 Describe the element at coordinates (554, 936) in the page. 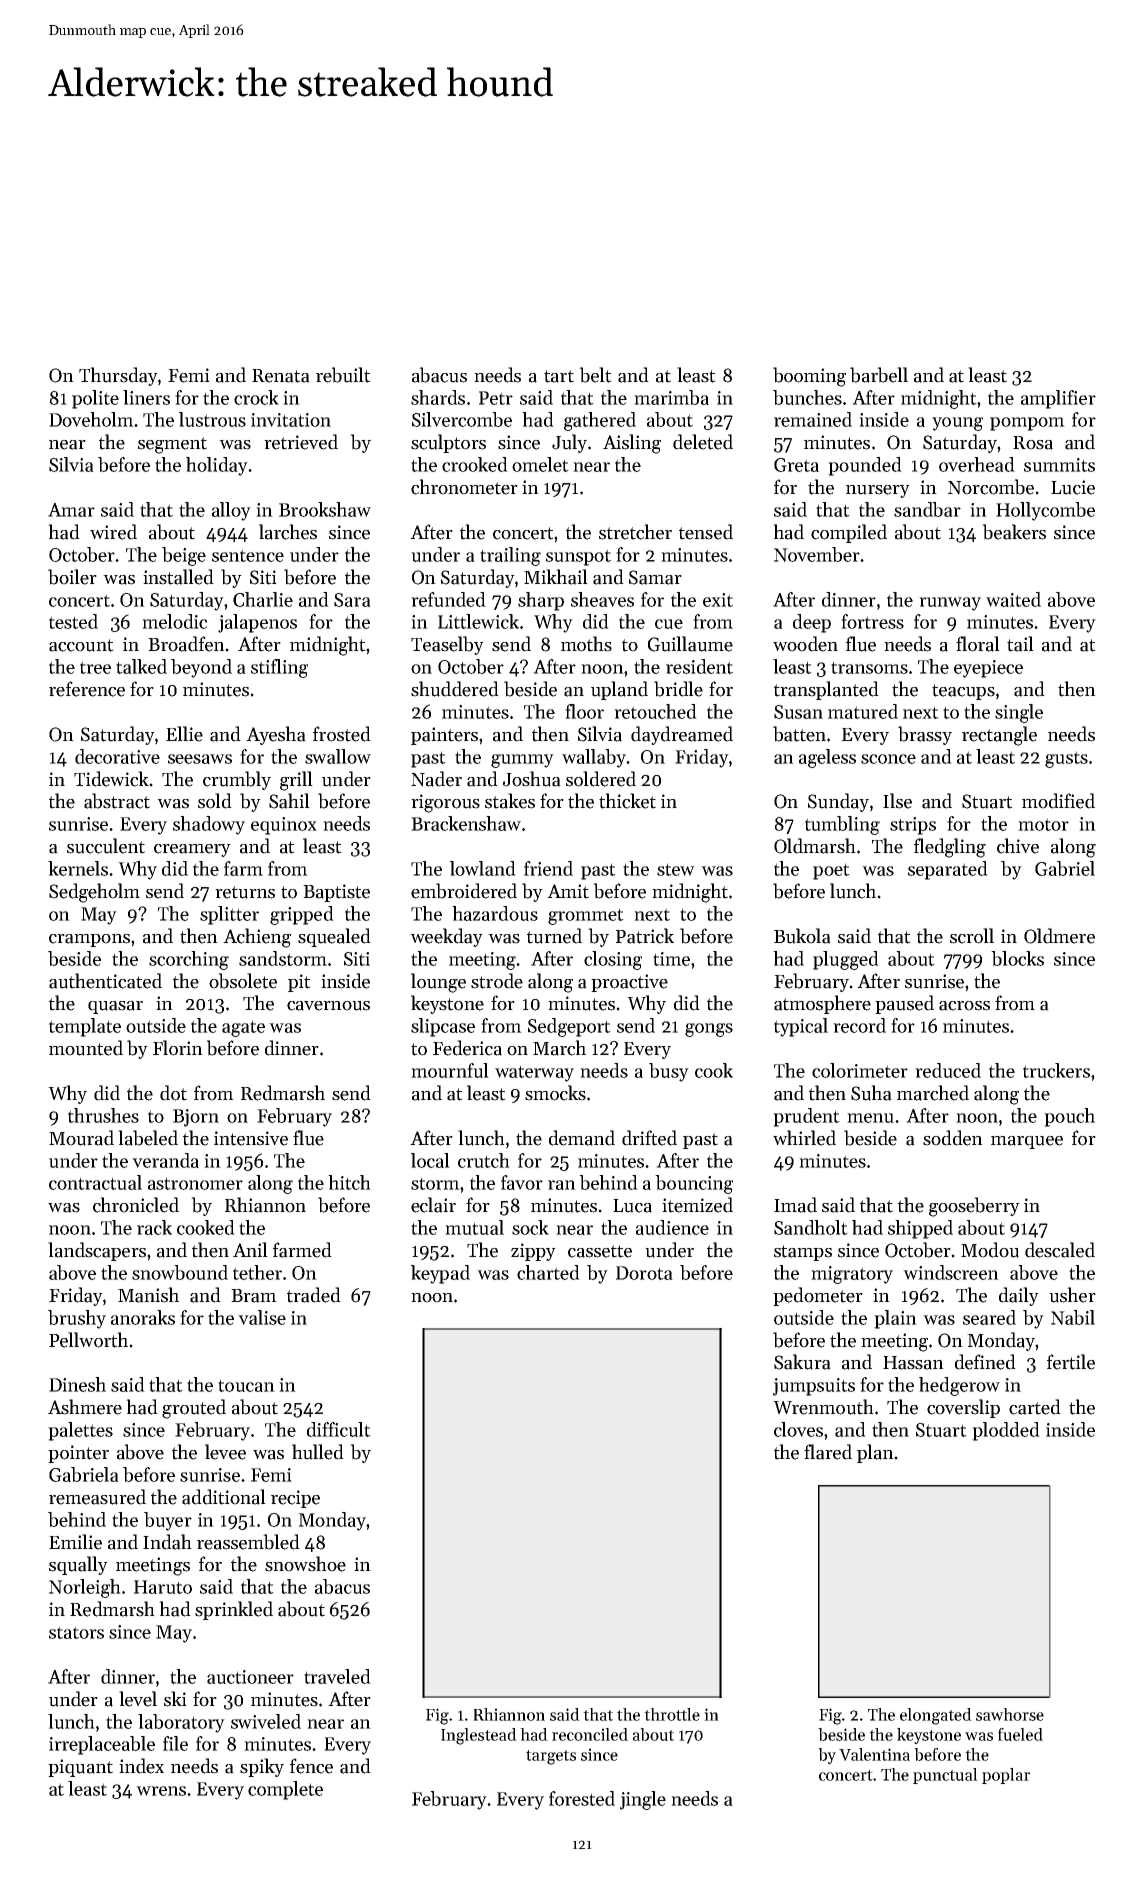

I see `turned` at that location.
